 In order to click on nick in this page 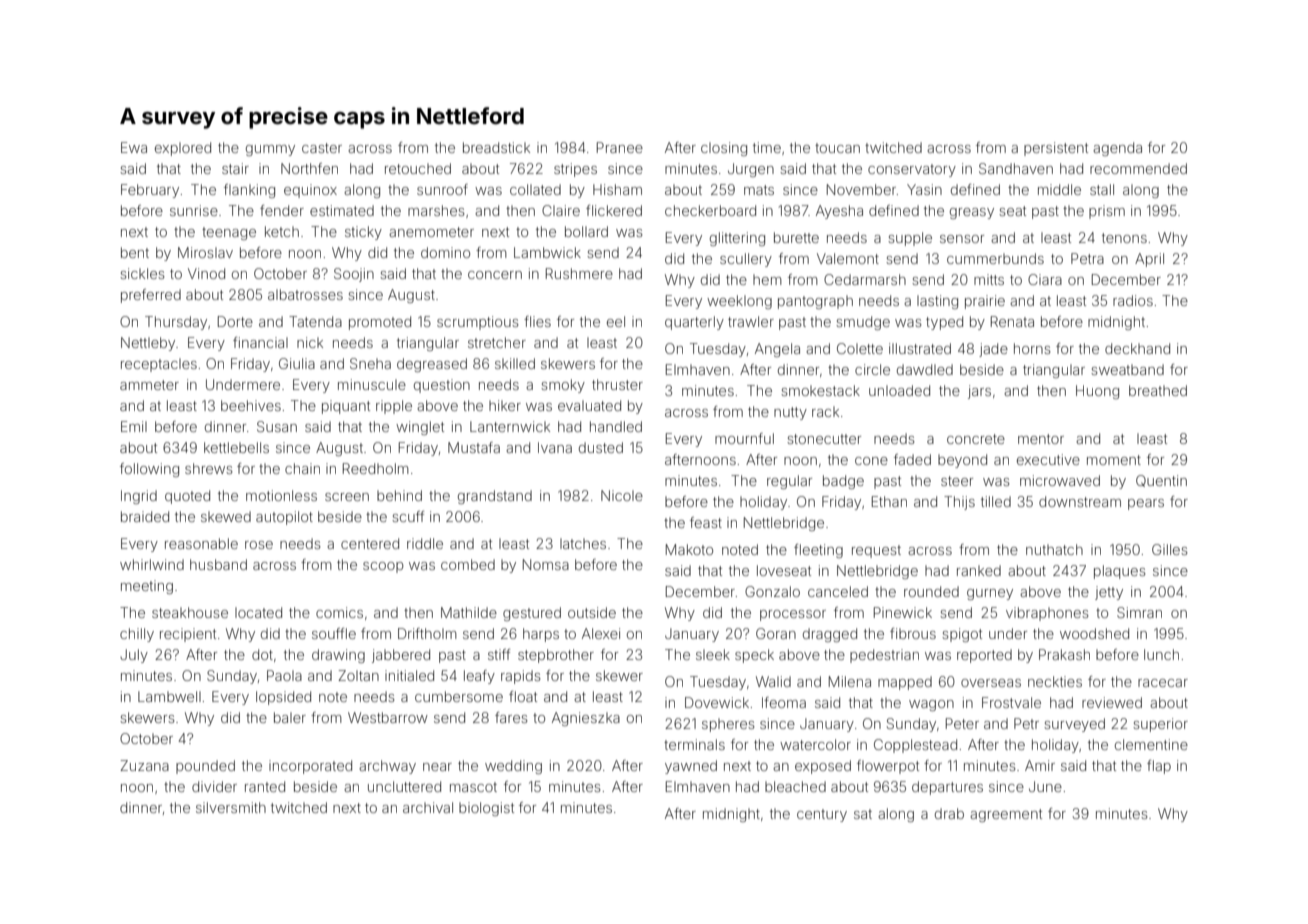, I will do `click(310, 342)`.
